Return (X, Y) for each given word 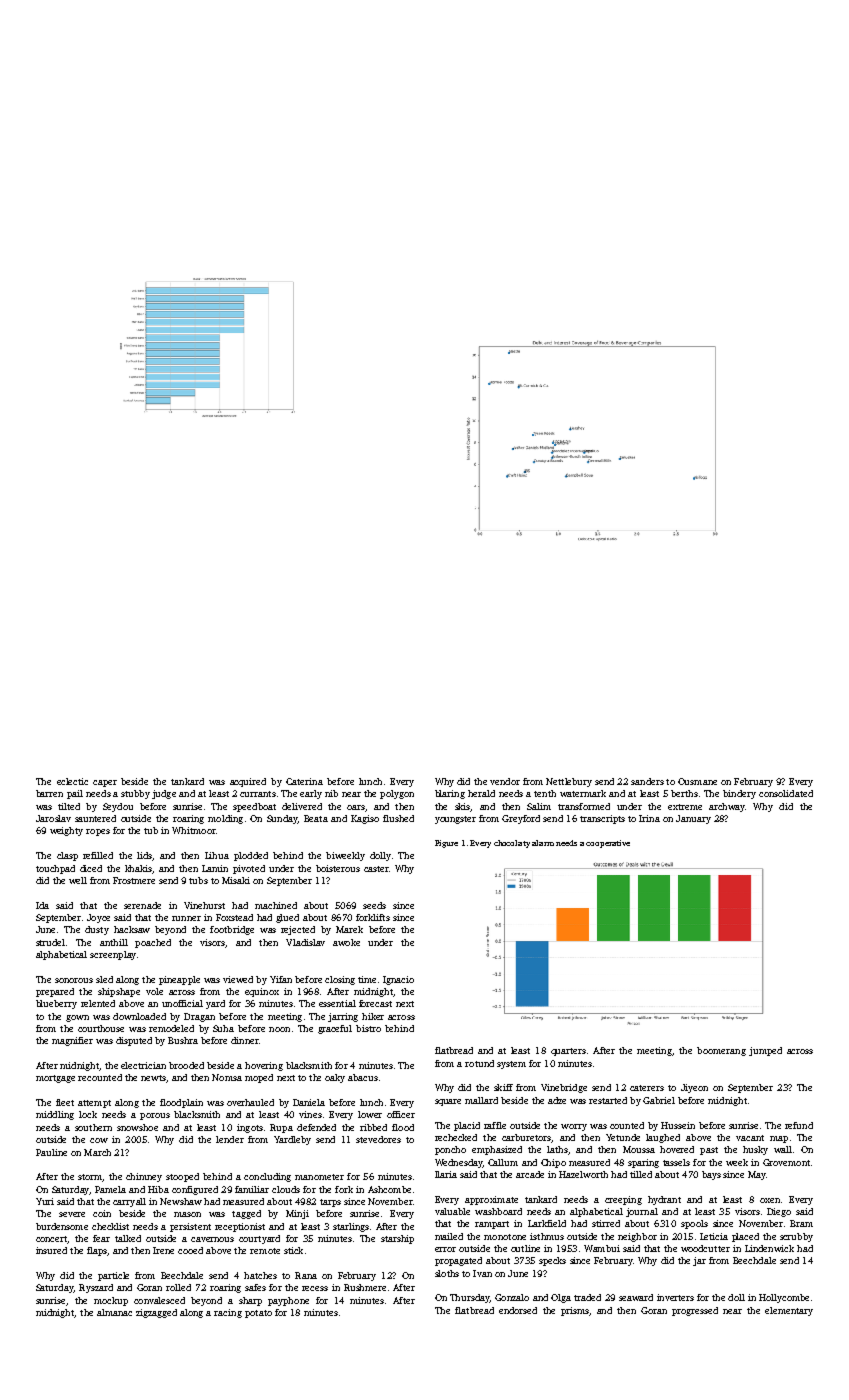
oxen (770, 1200)
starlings (351, 1227)
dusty (97, 930)
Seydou (118, 807)
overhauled (250, 1102)
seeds (374, 905)
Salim (539, 806)
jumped (765, 1051)
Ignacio (398, 980)
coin (102, 1213)
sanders (647, 781)
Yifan (281, 979)
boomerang (721, 1051)
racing (228, 1313)
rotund (479, 1063)
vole (154, 991)
